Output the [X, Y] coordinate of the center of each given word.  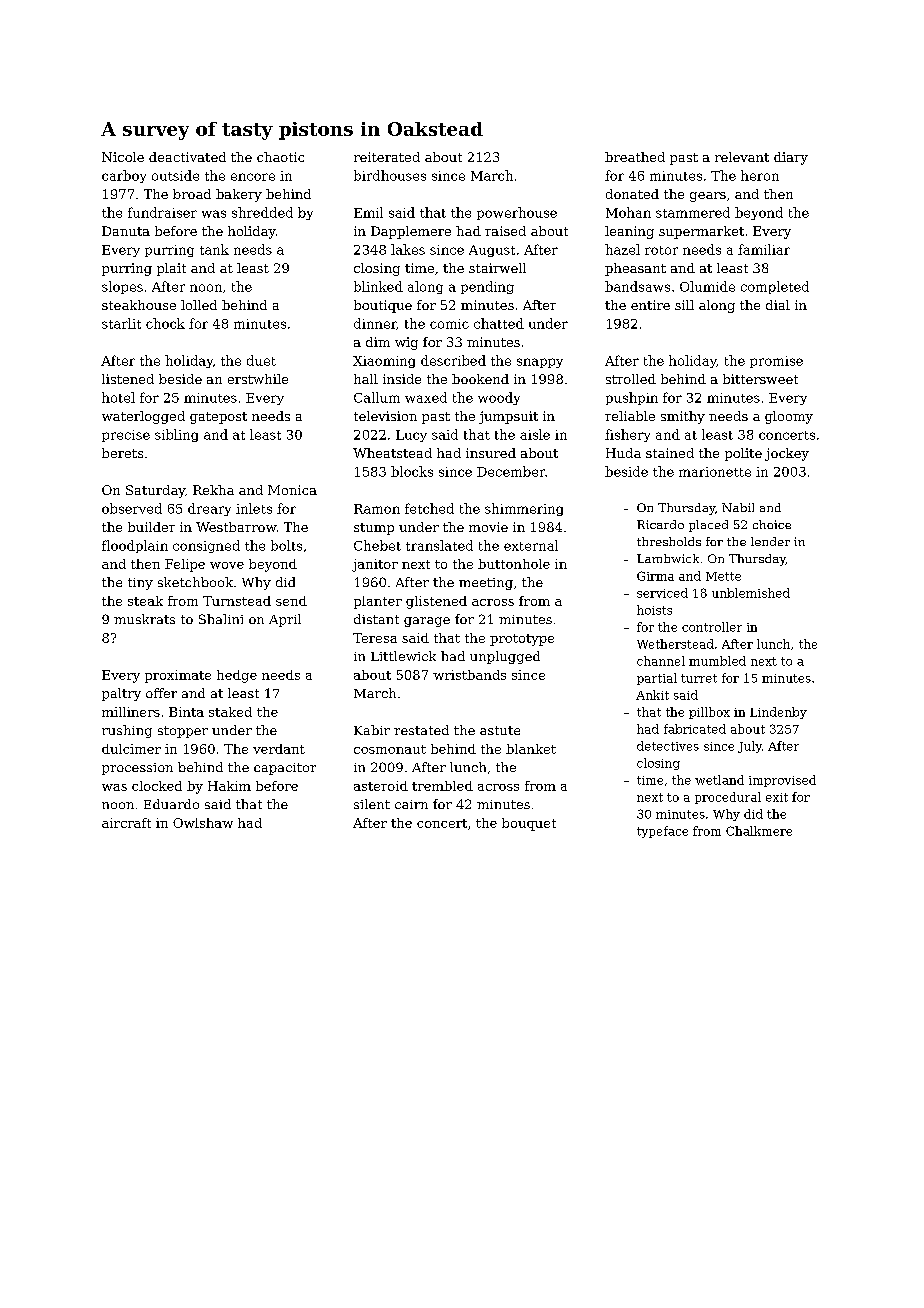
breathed [635, 157]
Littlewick [403, 656]
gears [708, 197]
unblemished [751, 593]
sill [684, 305]
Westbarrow [236, 527]
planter [378, 602]
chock [165, 323]
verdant [279, 749]
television [385, 416]
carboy [124, 176]
